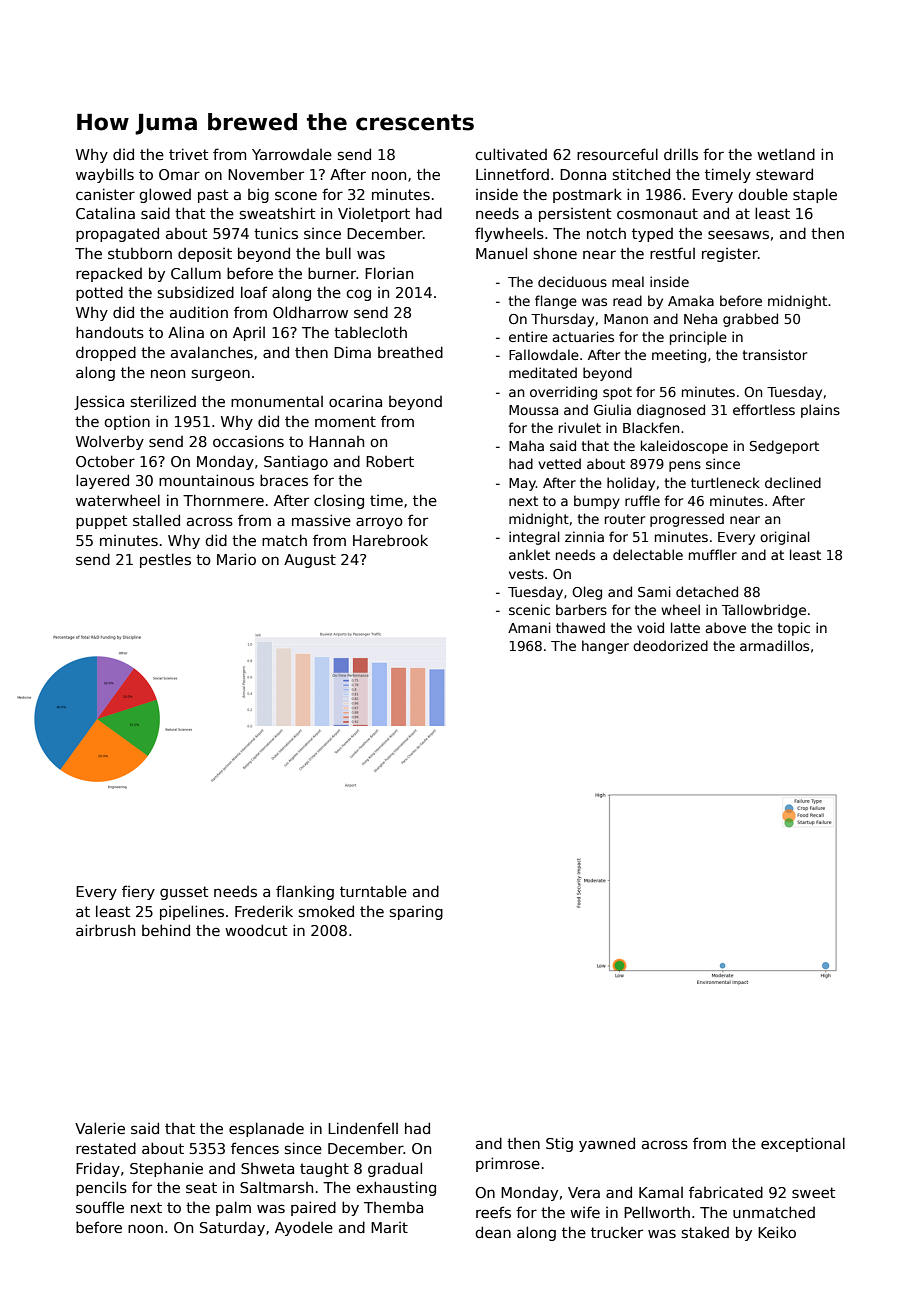  Describe the element at coordinates (820, 411) in the screenshot. I see `plains` at that location.
